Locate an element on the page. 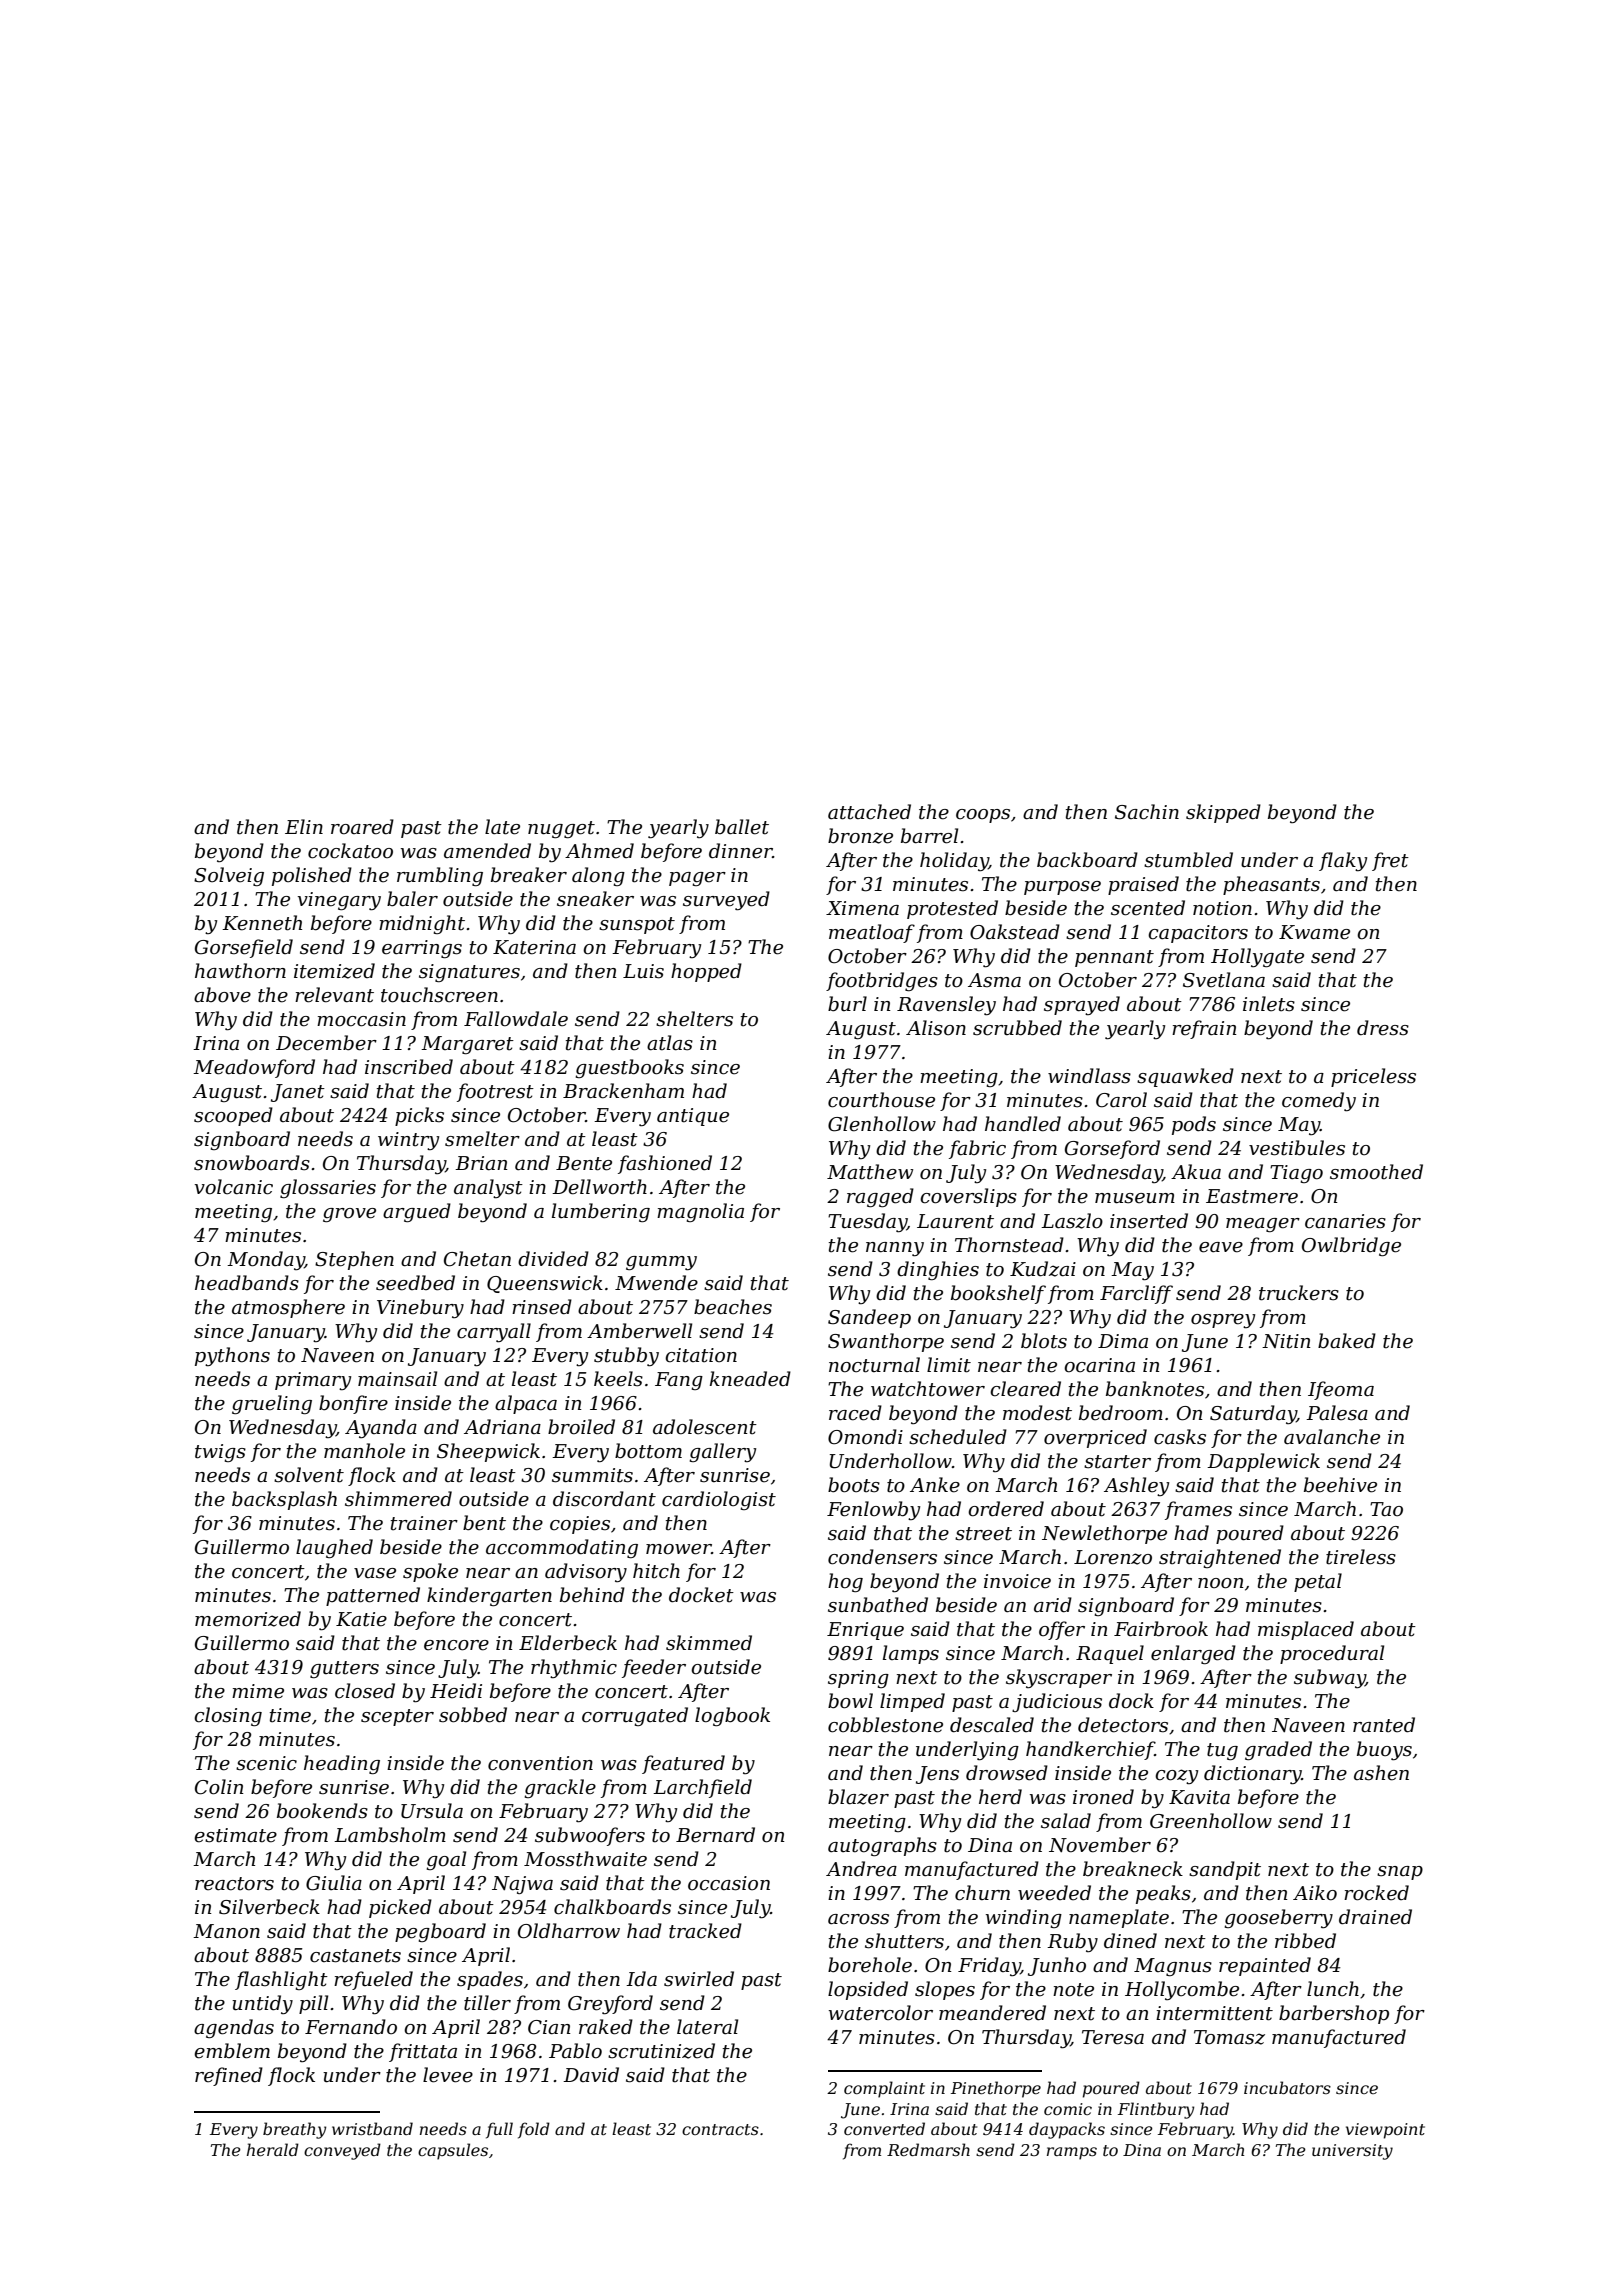 This image has width=1620, height=2292. alpaca is located at coordinates (526, 1404).
